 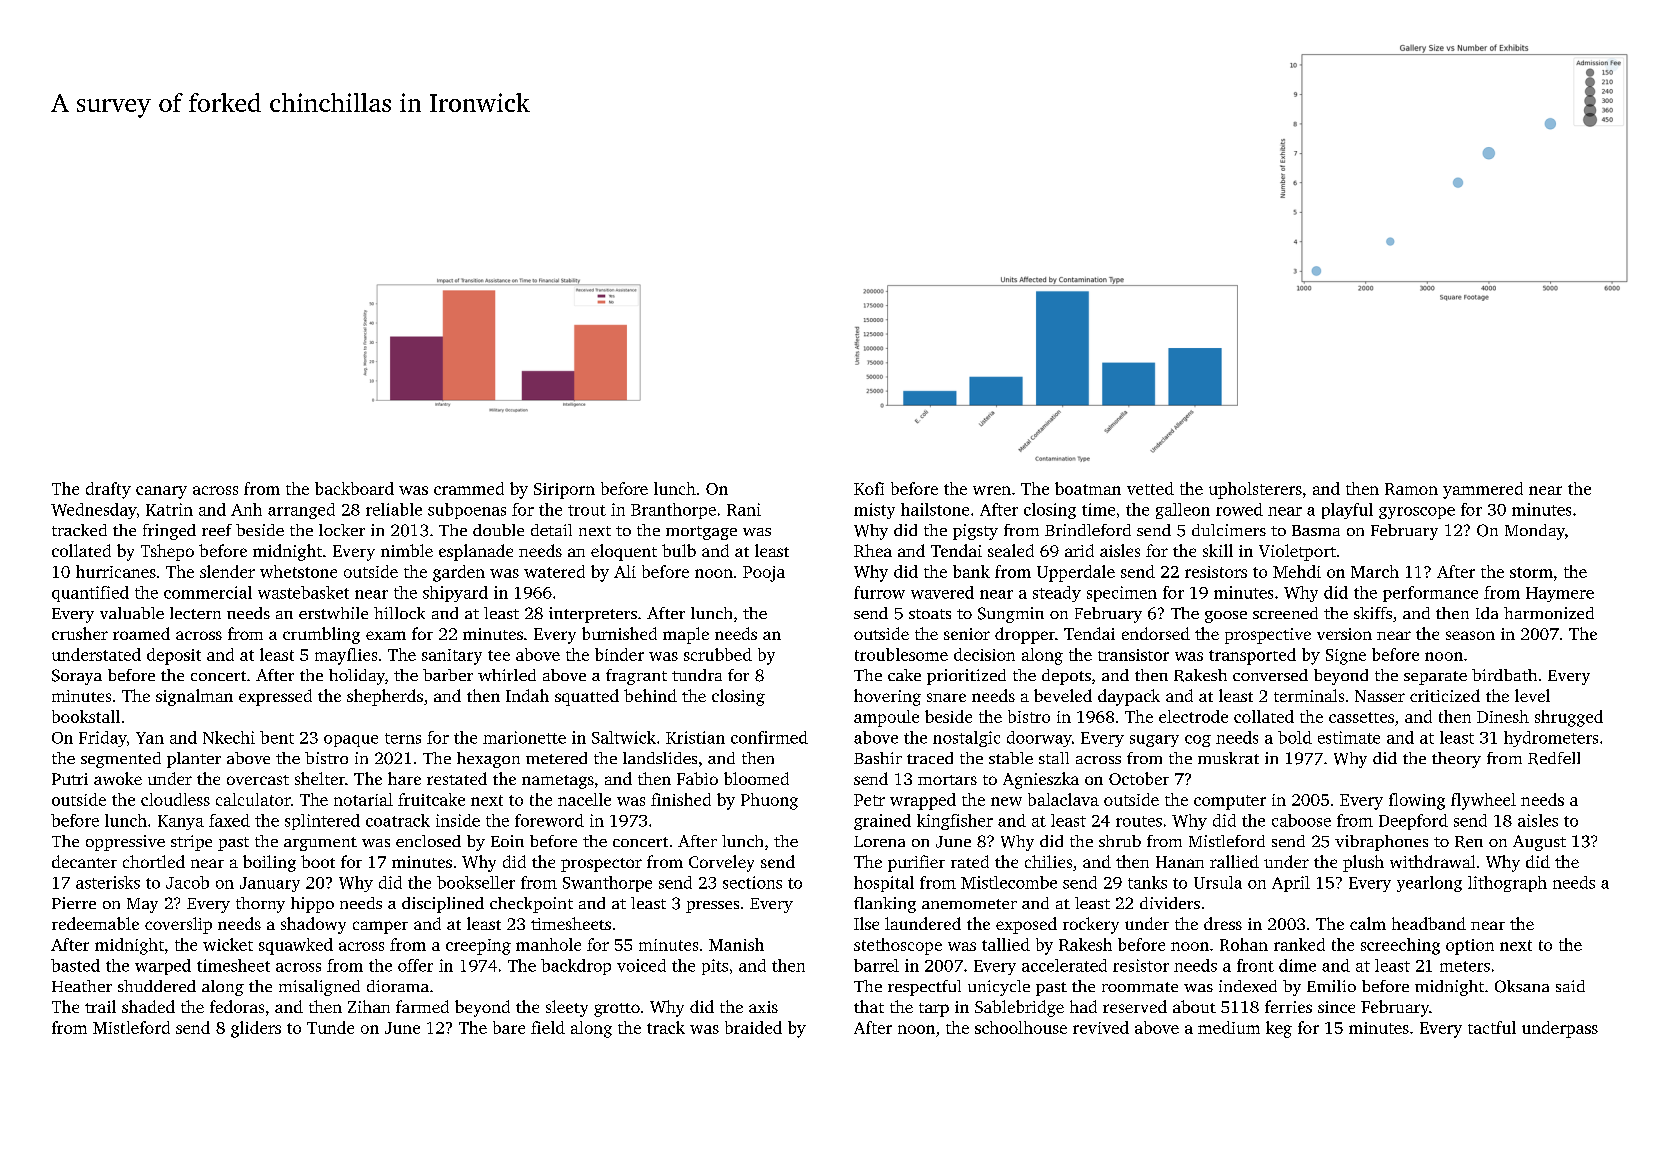 What do you see at coordinates (100, 1006) in the page?
I see `trail` at bounding box center [100, 1006].
